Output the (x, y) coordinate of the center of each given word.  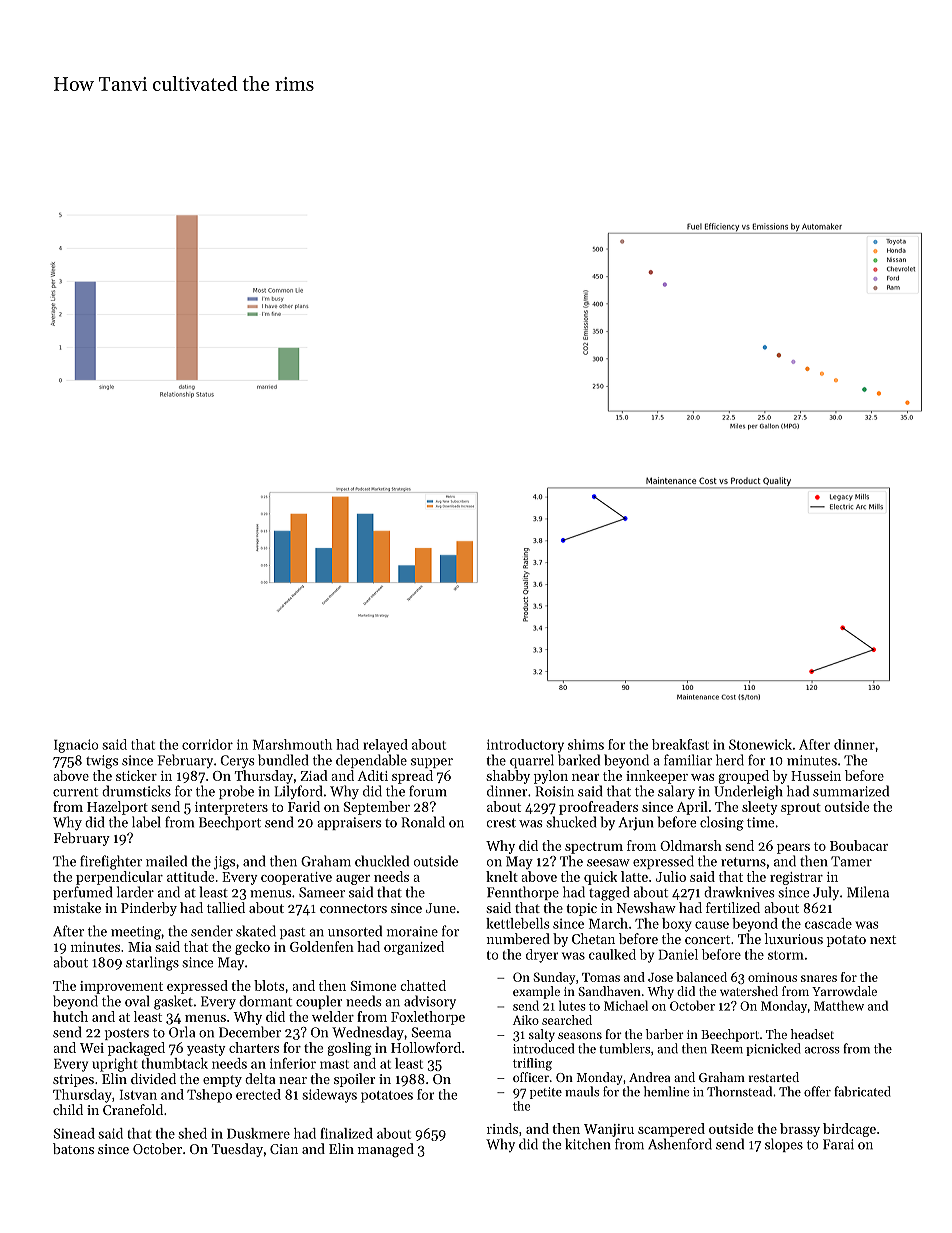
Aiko (526, 1020)
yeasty (206, 1050)
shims (586, 744)
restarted (774, 1077)
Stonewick (760, 744)
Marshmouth (292, 744)
